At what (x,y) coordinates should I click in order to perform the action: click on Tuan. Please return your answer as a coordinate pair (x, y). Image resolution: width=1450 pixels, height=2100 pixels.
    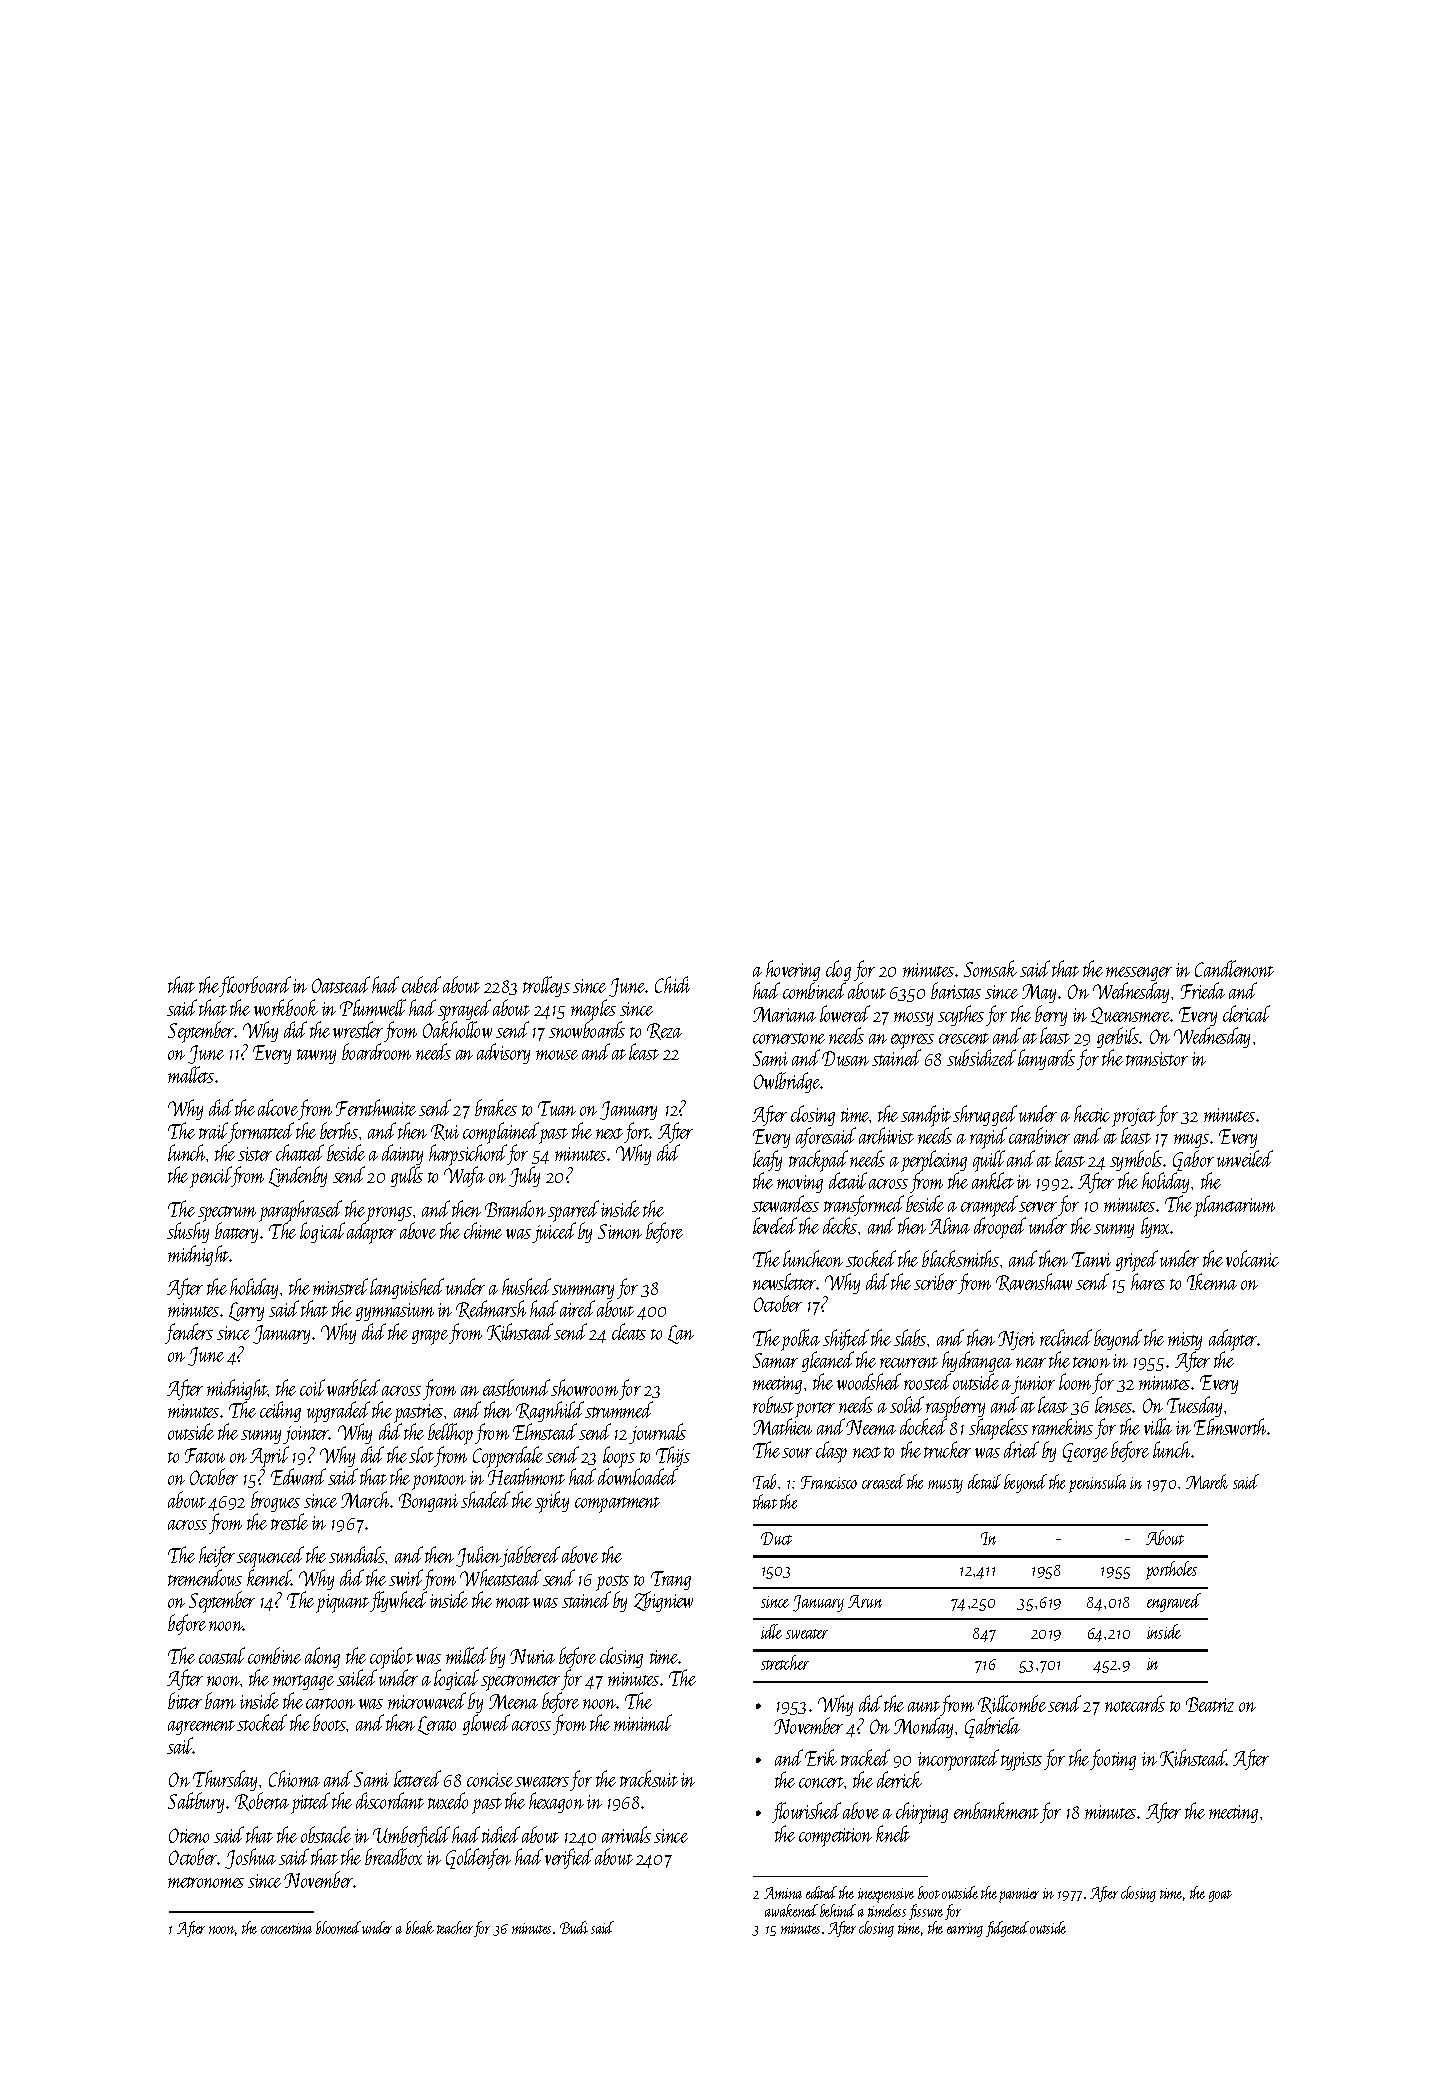
    Looking at the image, I should click on (557, 1108).
